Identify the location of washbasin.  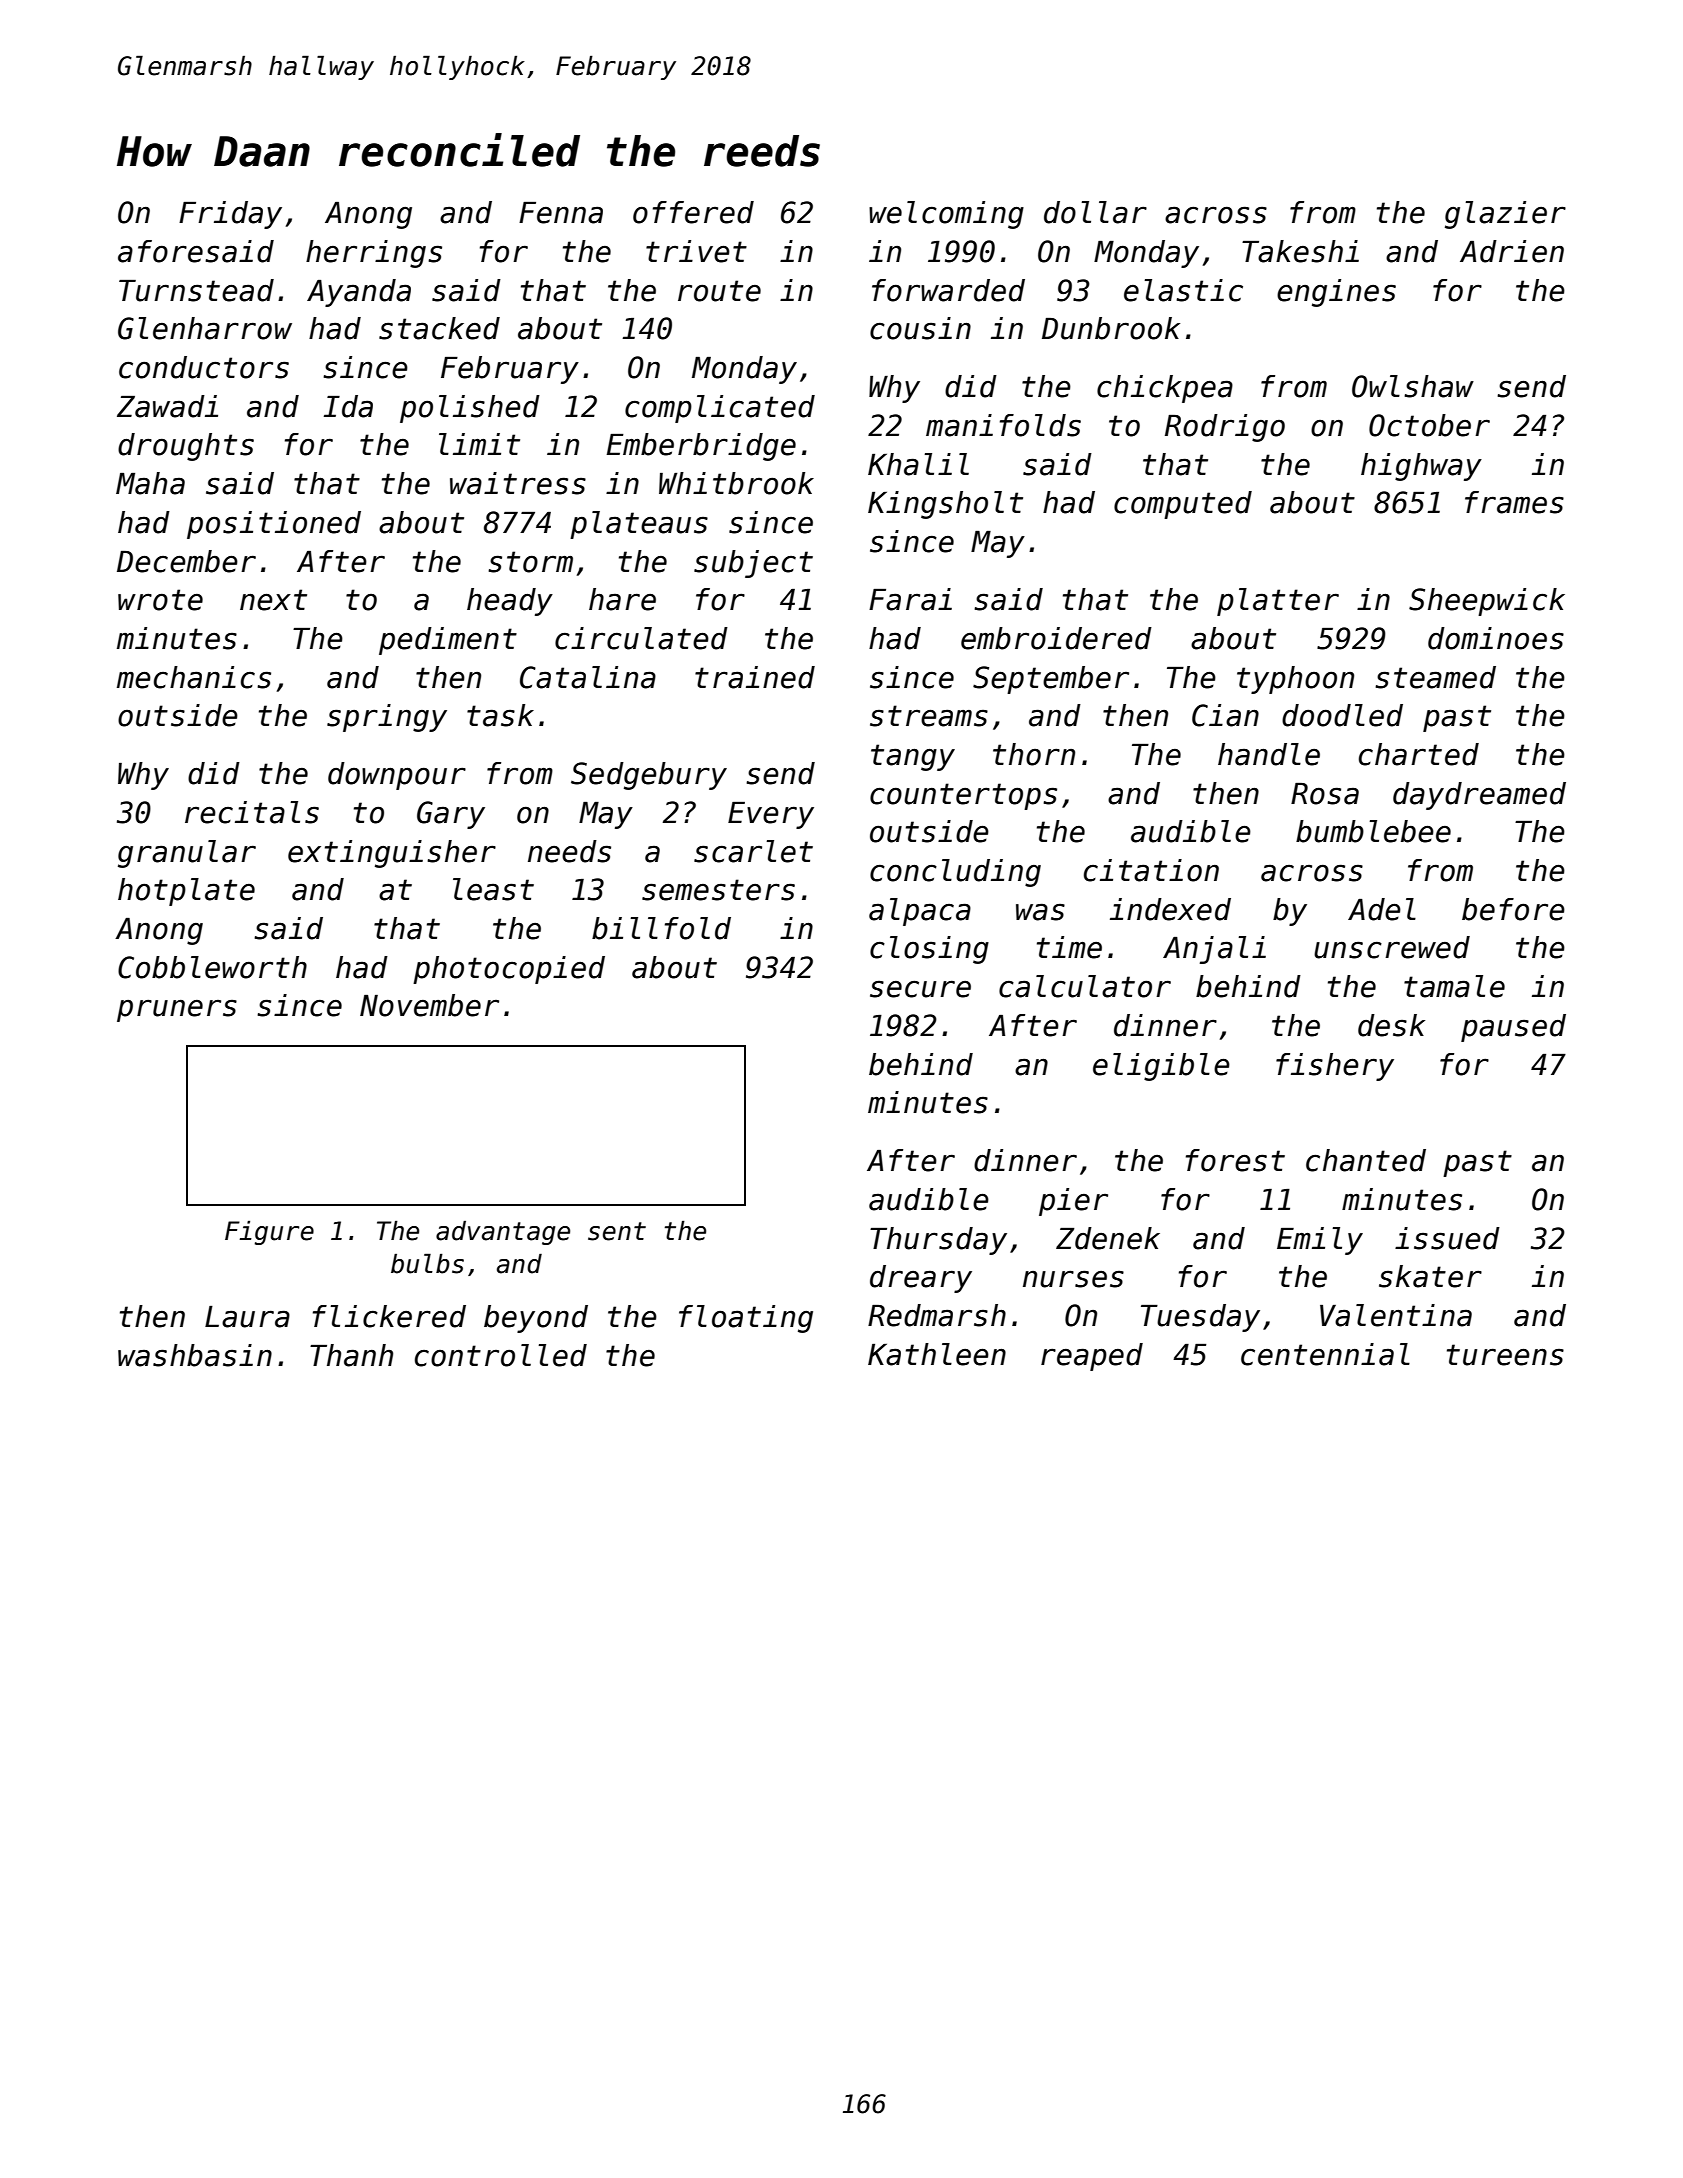
(195, 1355).
